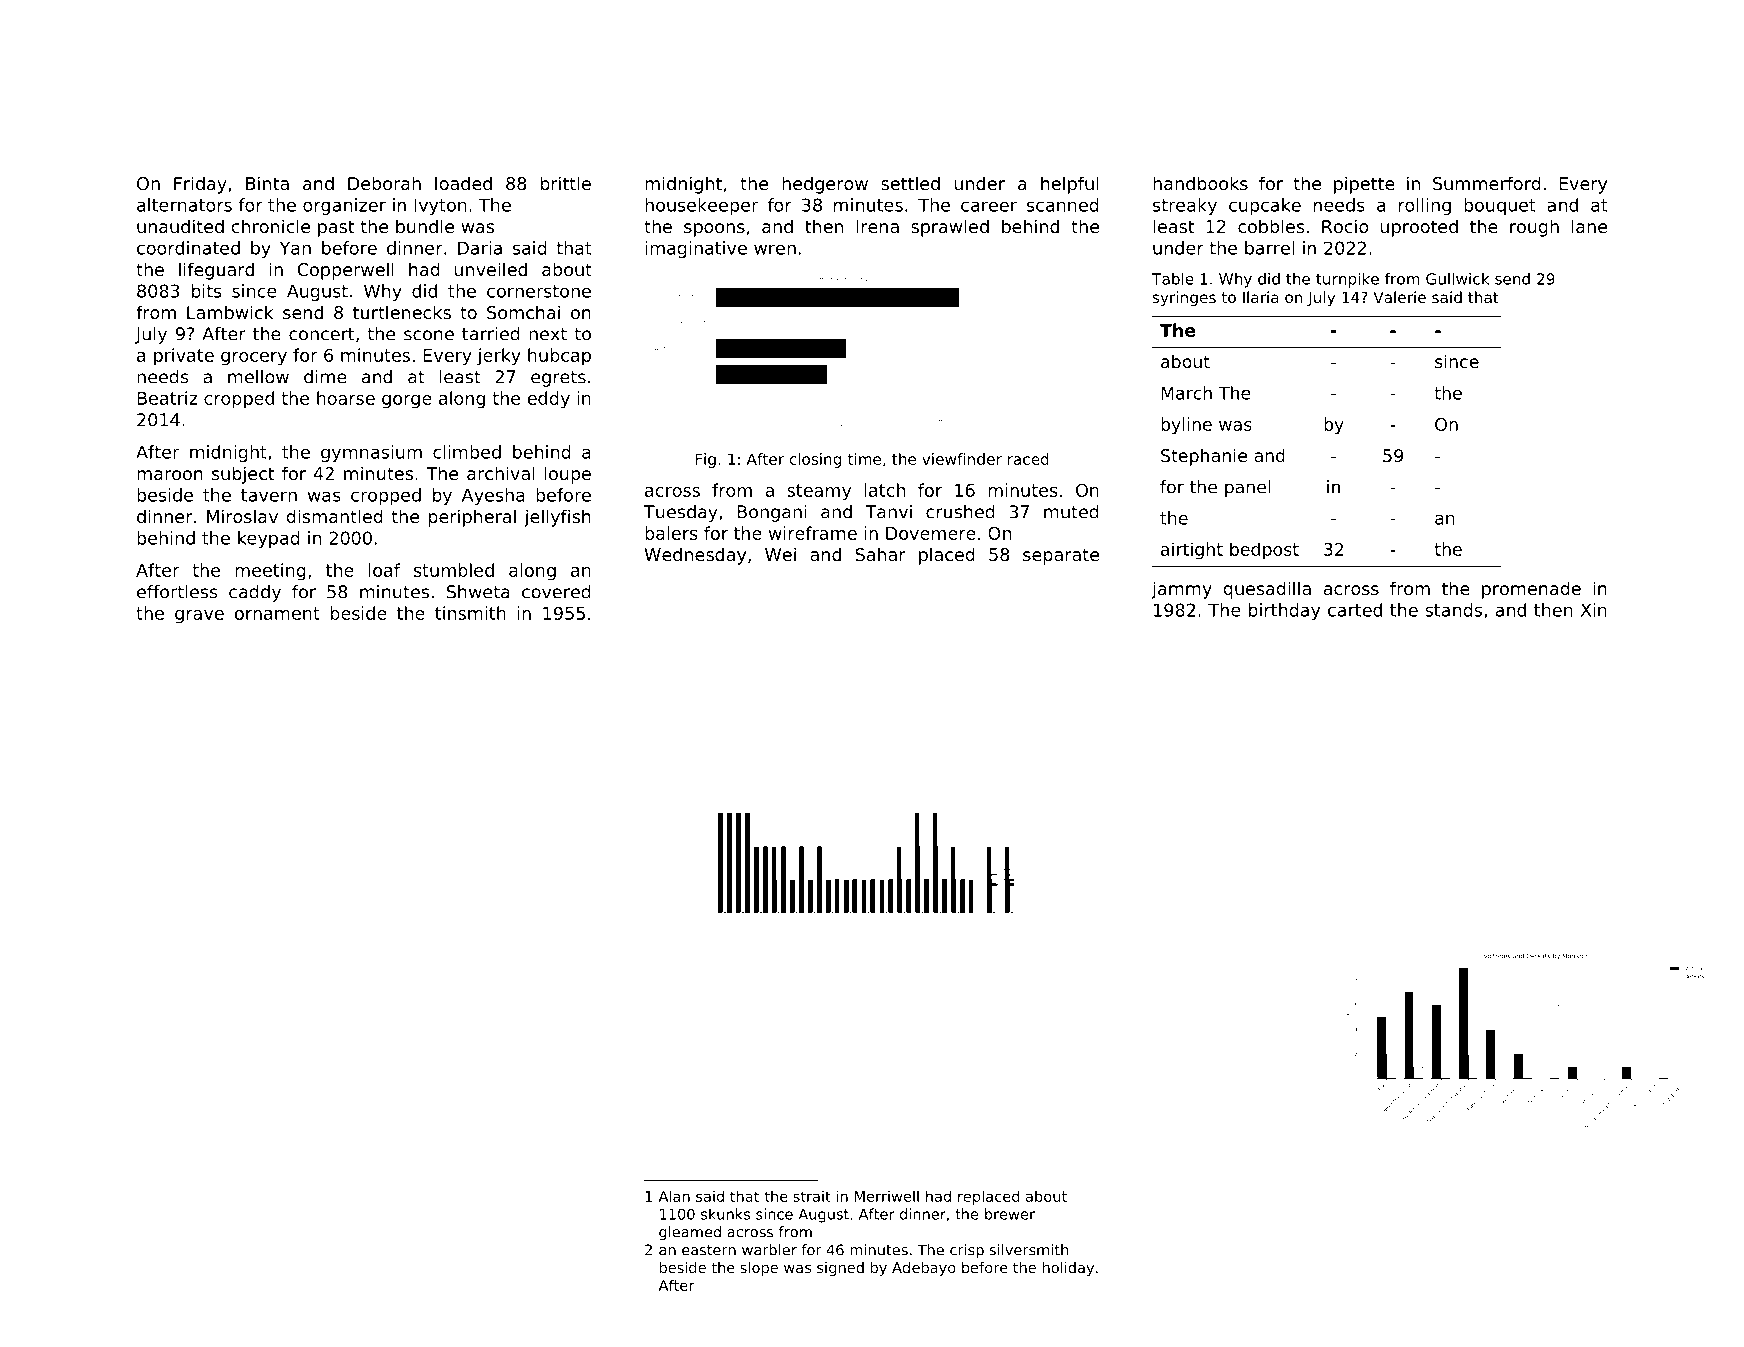 The width and height of the image is (1744, 1347). Describe the element at coordinates (825, 185) in the image. I see `hedgerow` at that location.
